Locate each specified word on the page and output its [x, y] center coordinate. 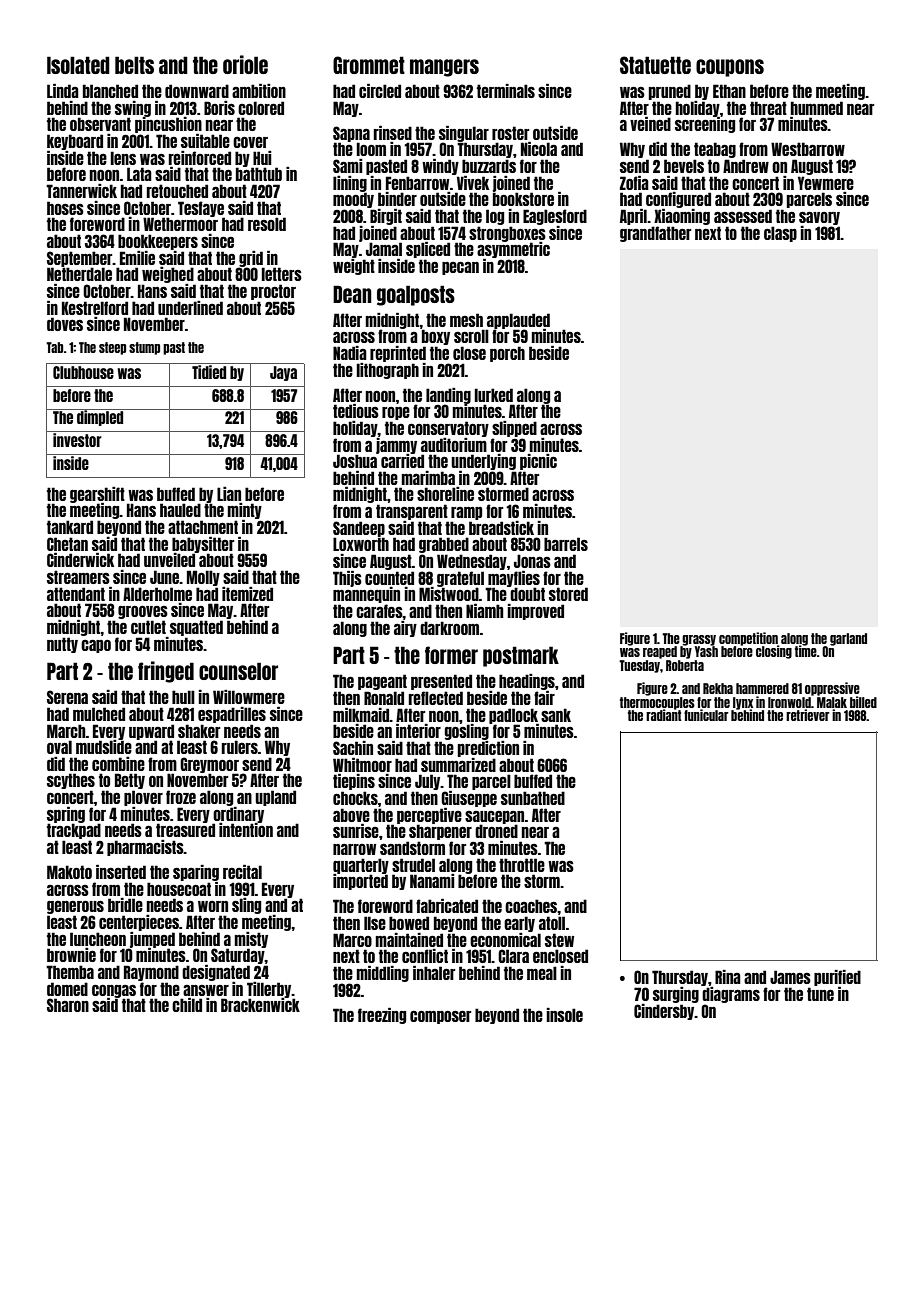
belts [134, 65]
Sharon [68, 1005]
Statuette [655, 65]
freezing [382, 1016]
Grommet [369, 65]
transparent [412, 512]
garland [848, 639]
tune [820, 994]
